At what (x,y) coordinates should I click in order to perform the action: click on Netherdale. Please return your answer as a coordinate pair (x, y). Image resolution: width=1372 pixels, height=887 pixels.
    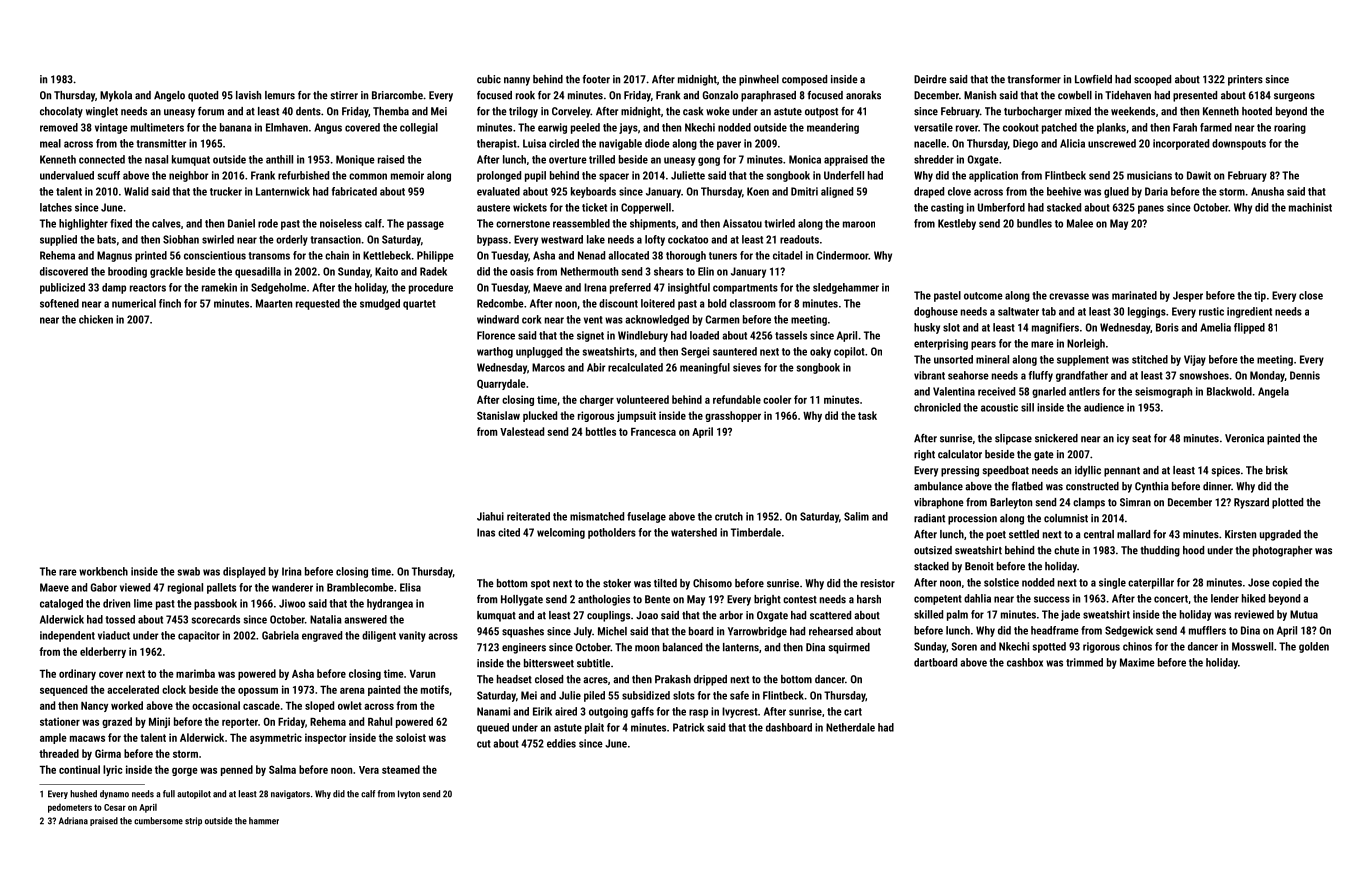
    Looking at the image, I should click on (850, 727).
